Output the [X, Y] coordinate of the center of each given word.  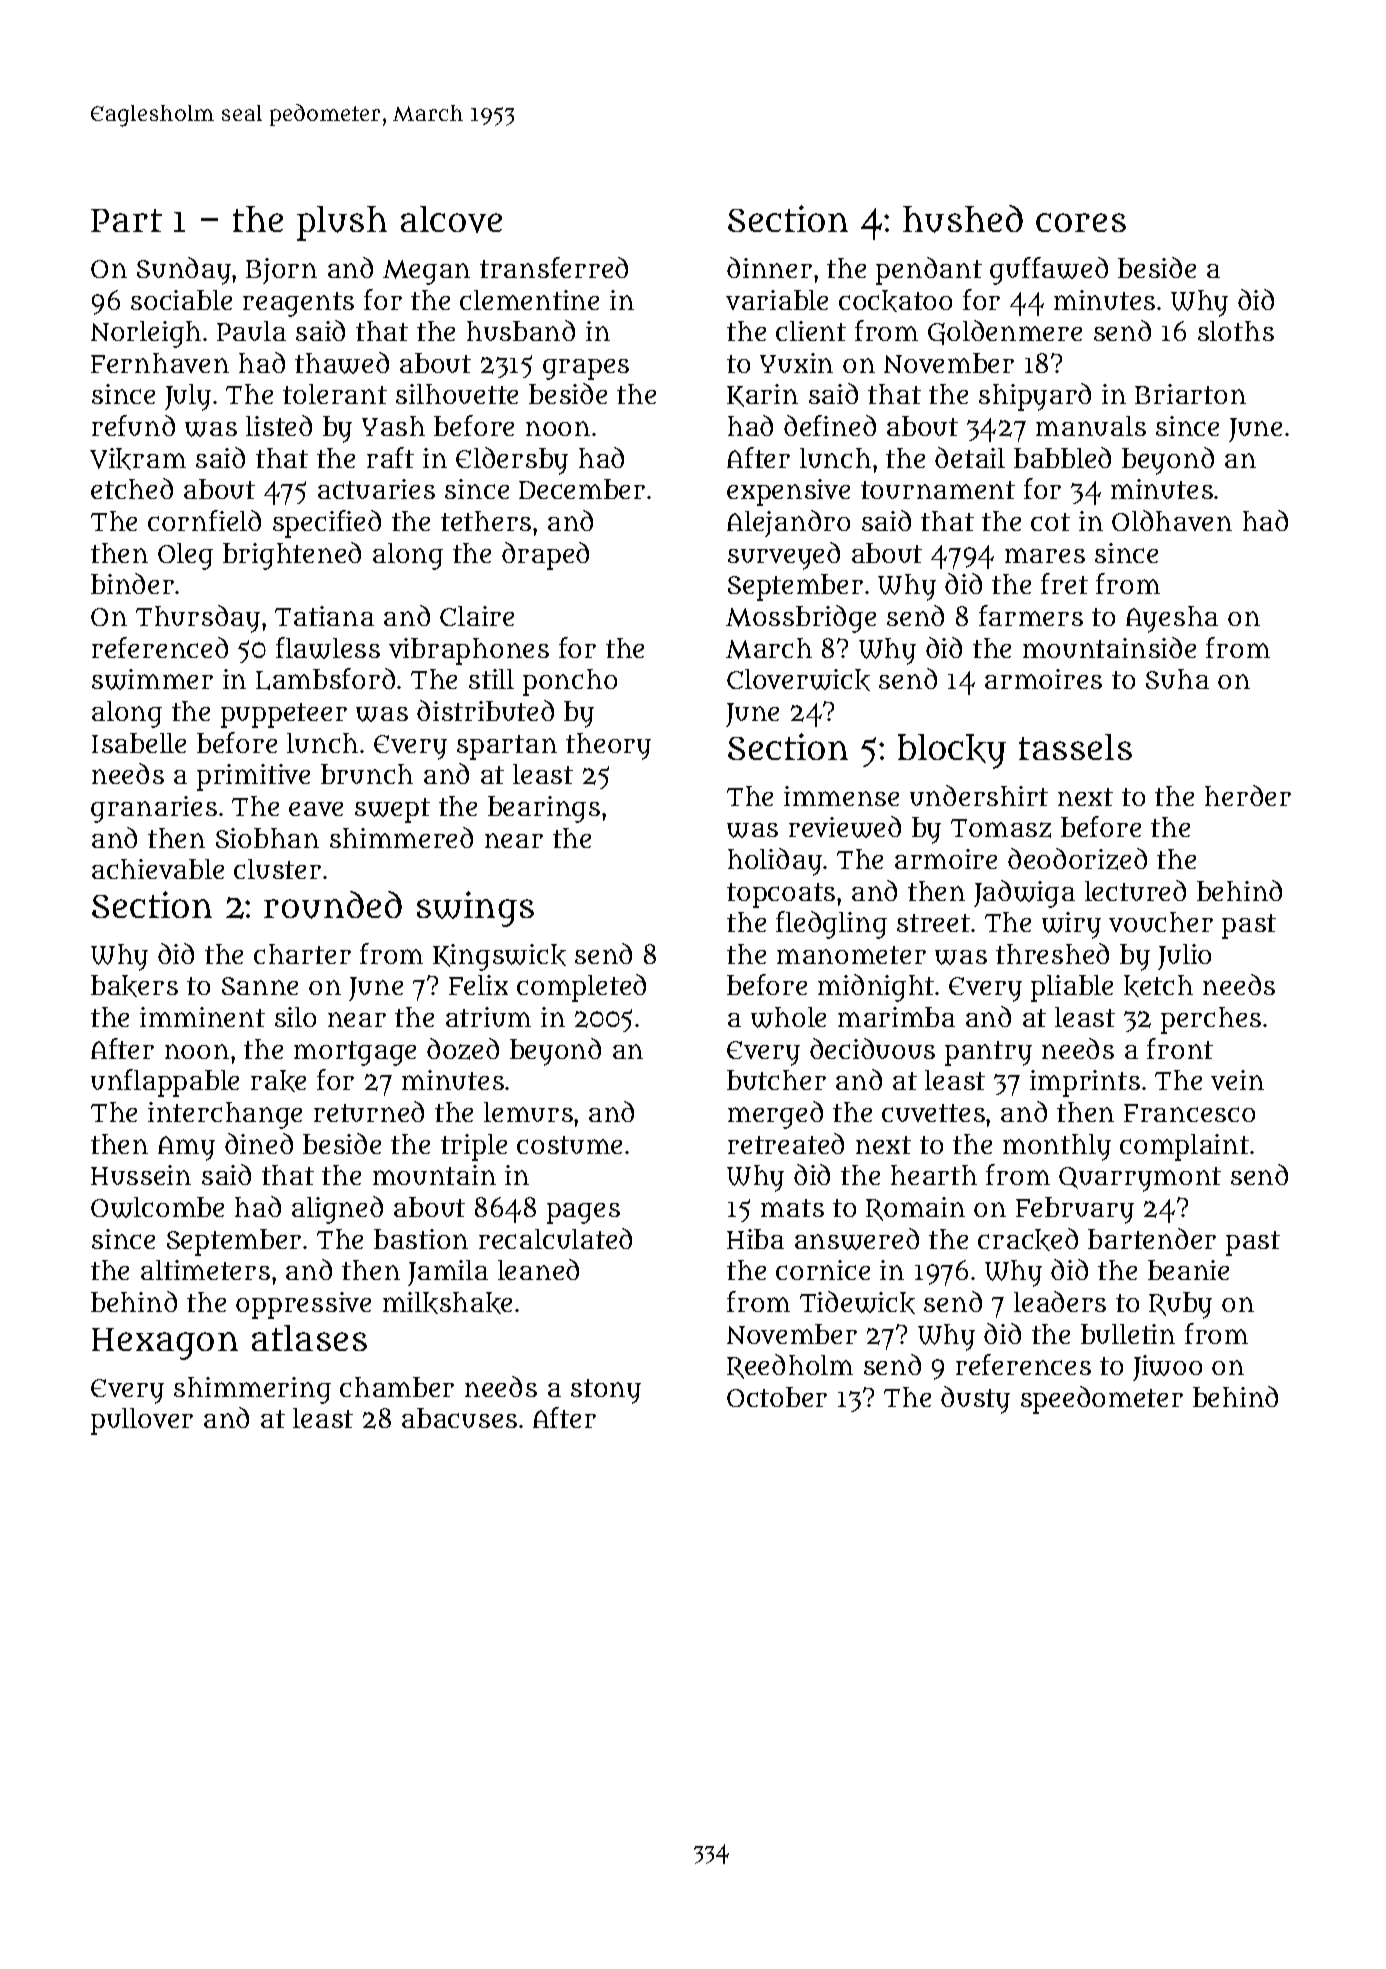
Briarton [1190, 394]
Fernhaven [160, 363]
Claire [477, 616]
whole [788, 1017]
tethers [486, 521]
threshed [1052, 953]
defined [830, 425]
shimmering [252, 1390]
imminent [202, 1017]
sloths [1236, 331]
